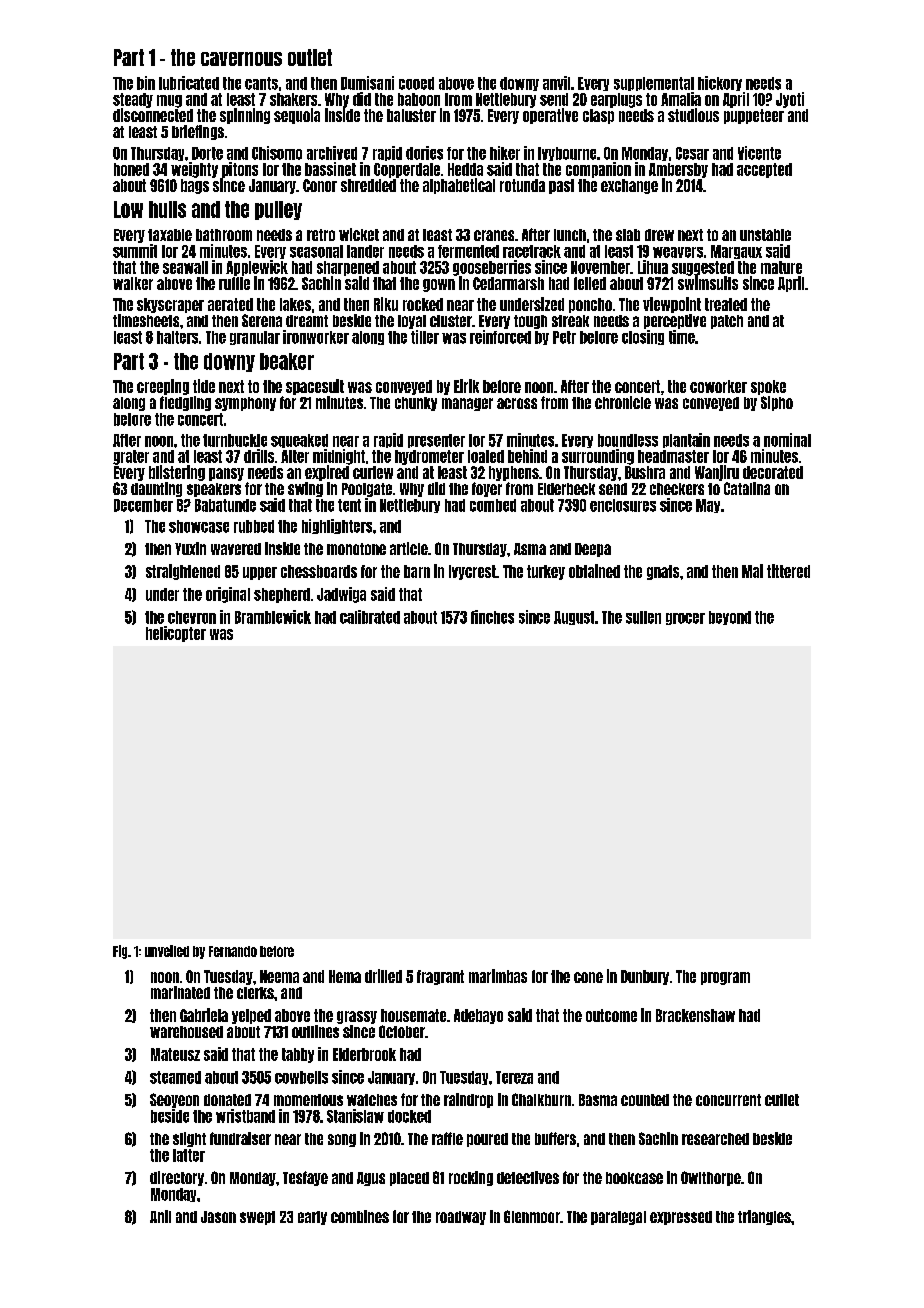  What do you see at coordinates (570, 235) in the screenshot?
I see `lunch` at bounding box center [570, 235].
